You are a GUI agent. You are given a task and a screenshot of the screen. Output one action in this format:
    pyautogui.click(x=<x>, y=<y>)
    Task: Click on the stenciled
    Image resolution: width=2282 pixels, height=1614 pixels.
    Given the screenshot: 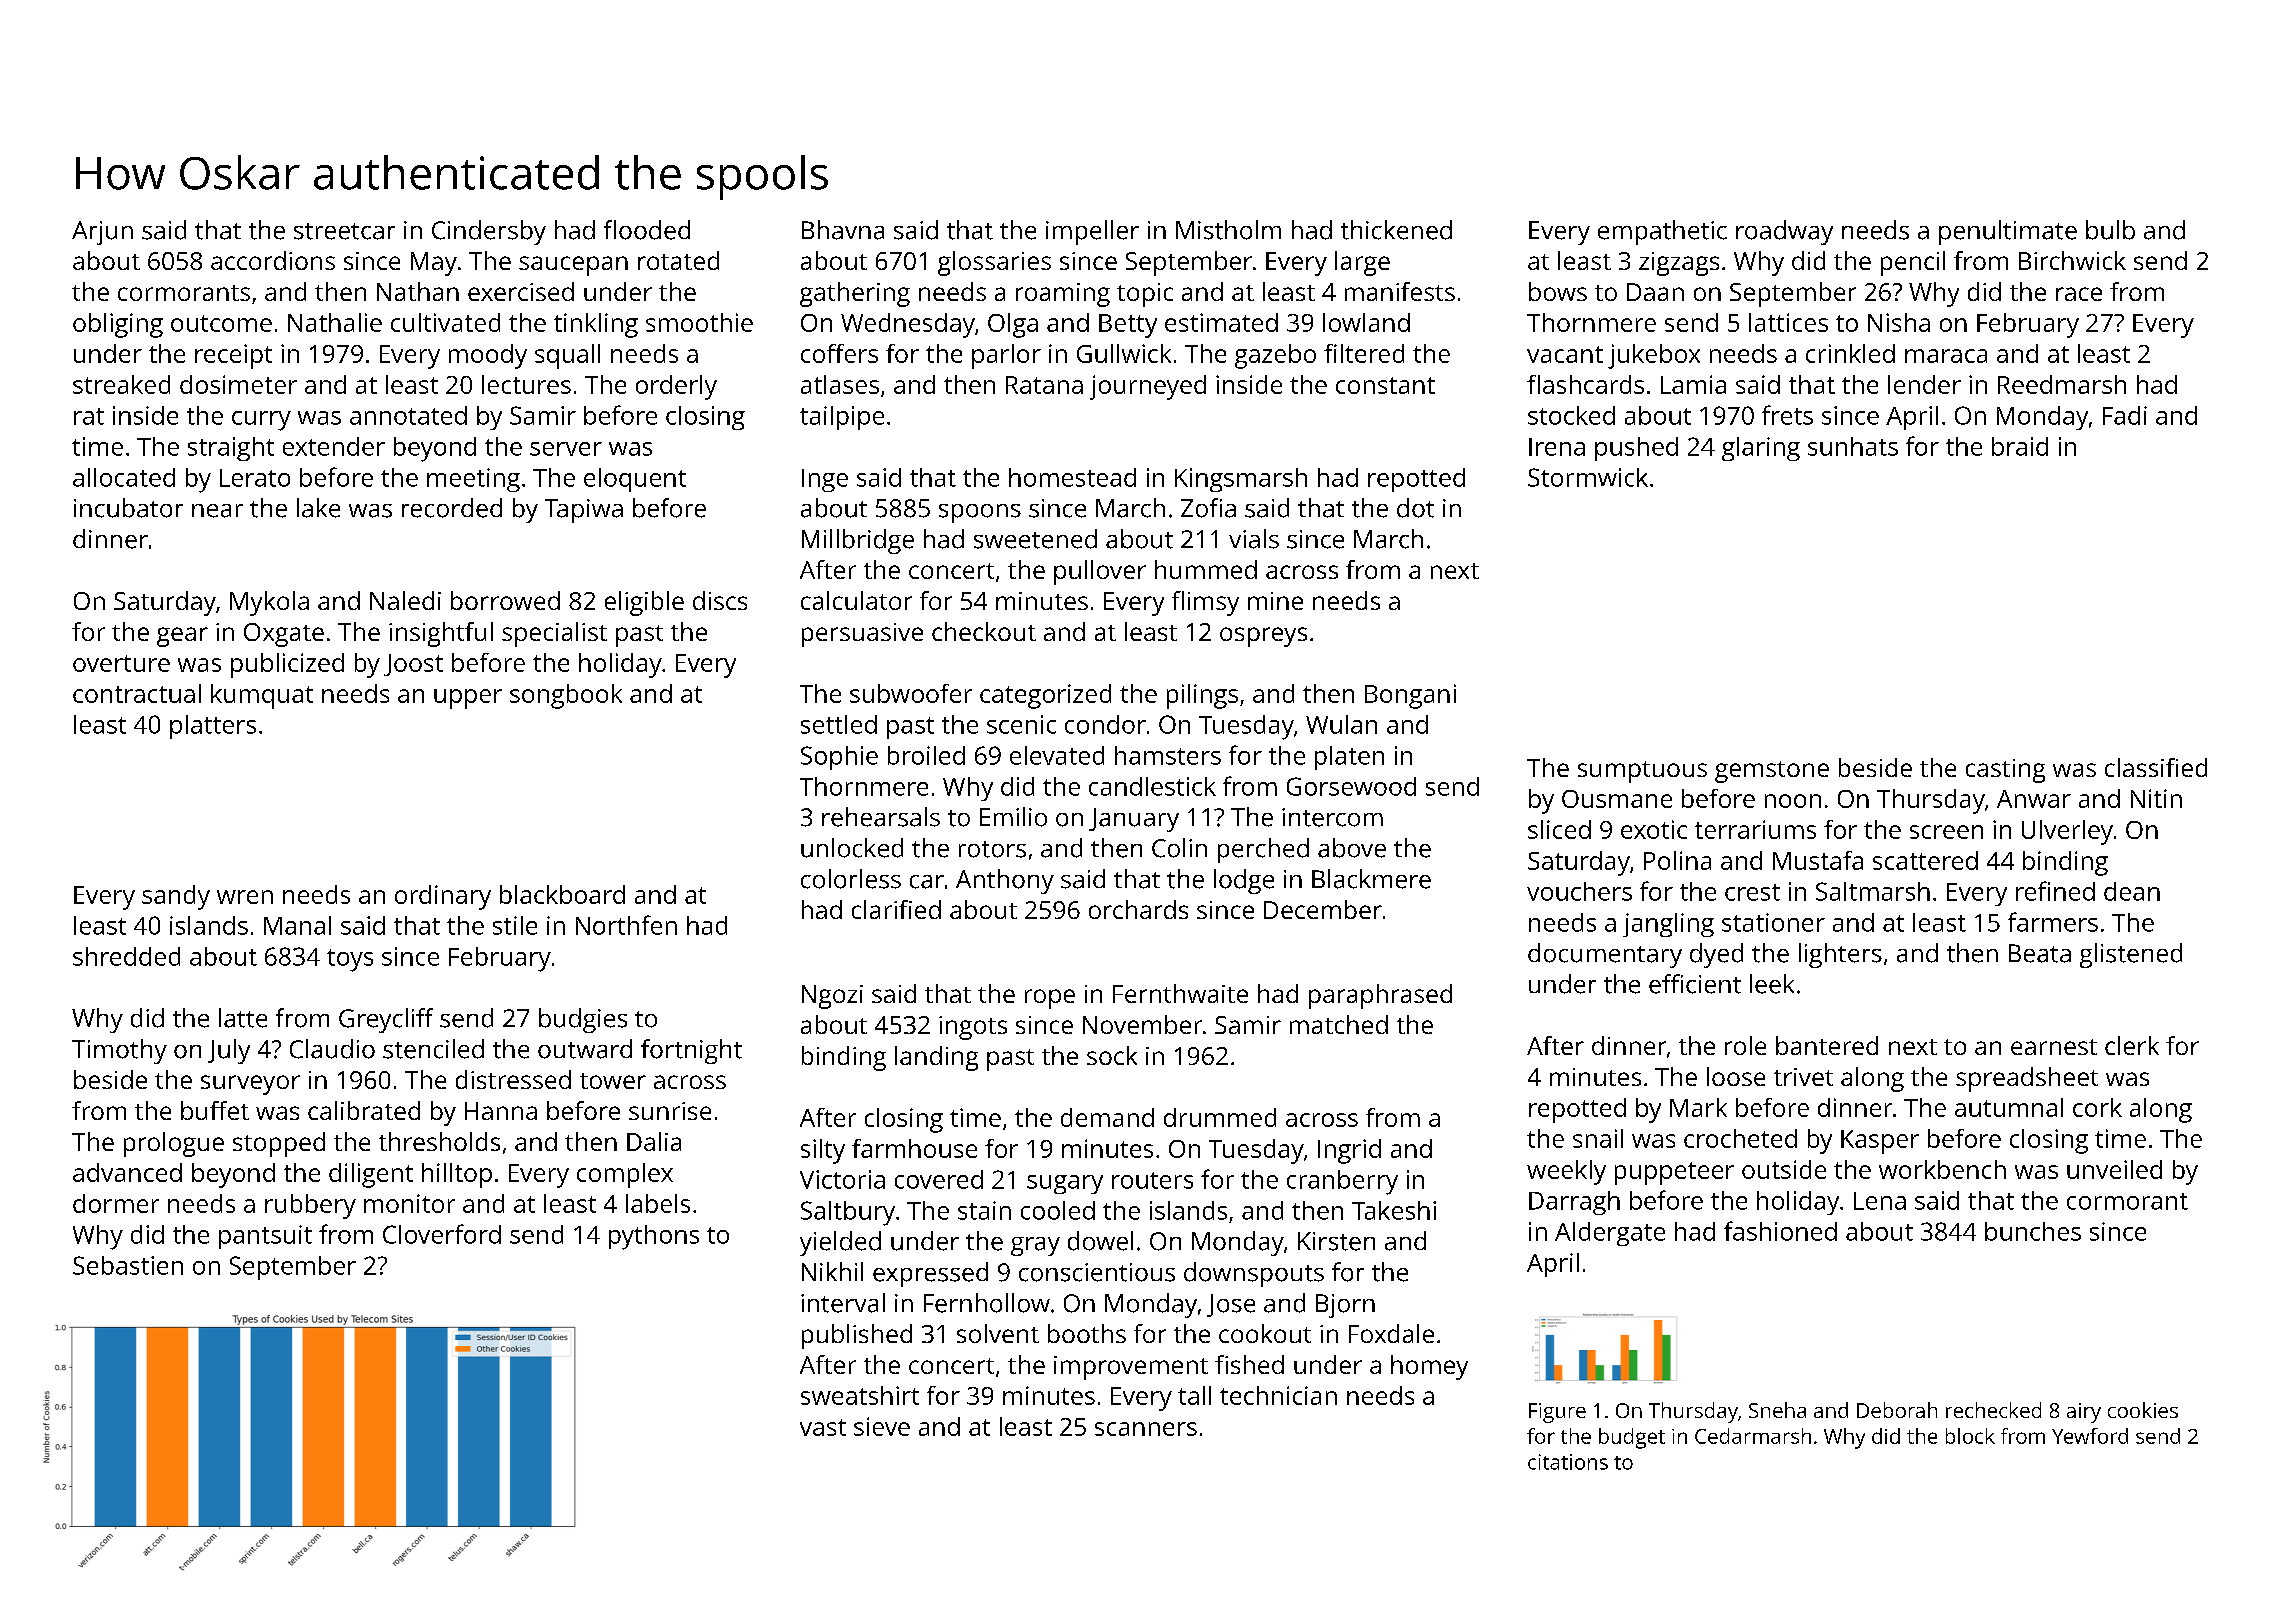 What is the action you would take?
    pyautogui.click(x=433, y=1049)
